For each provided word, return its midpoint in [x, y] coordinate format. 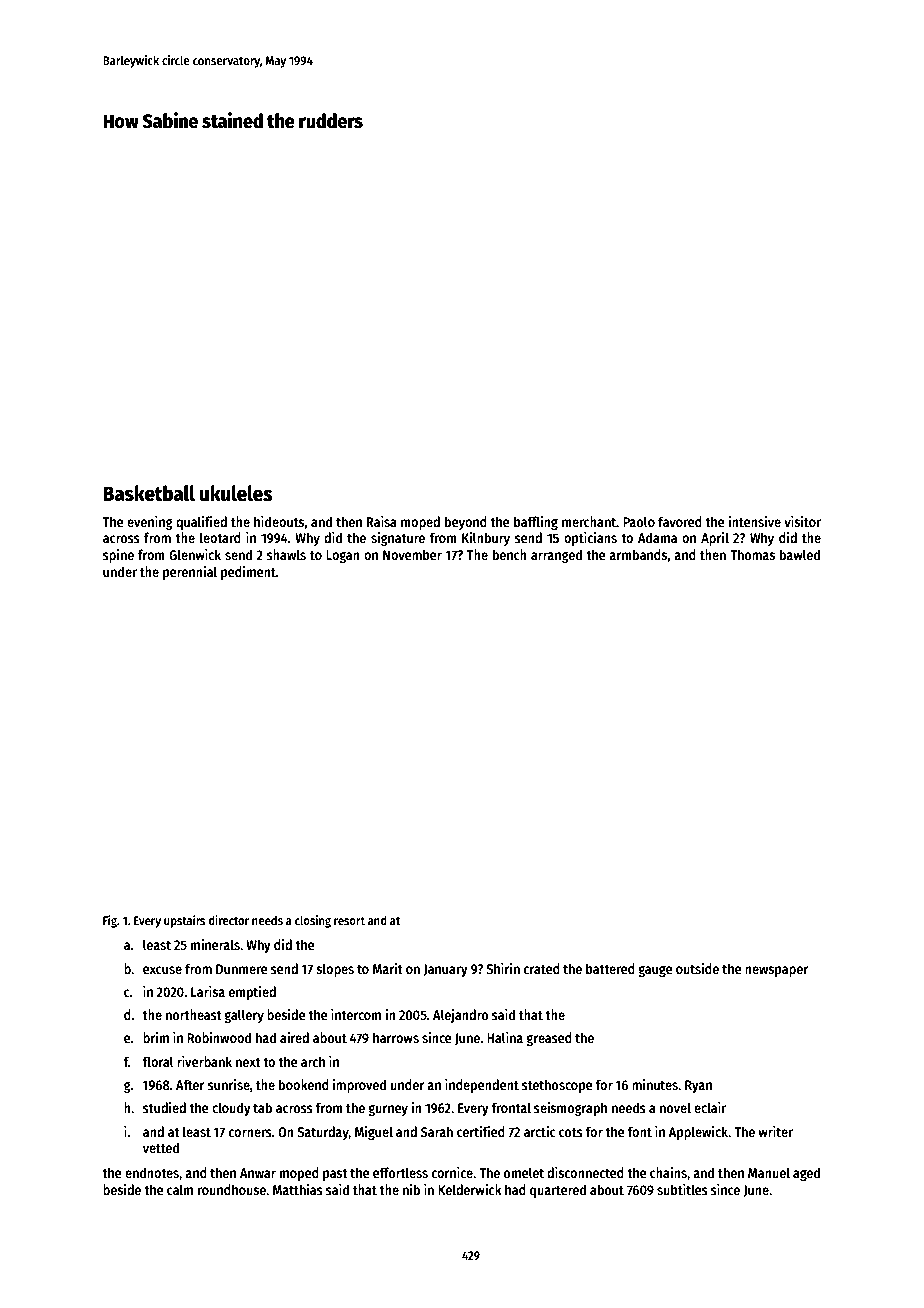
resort [349, 921]
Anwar [258, 1173]
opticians [590, 539]
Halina [505, 1037]
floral [158, 1061]
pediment [248, 573]
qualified [201, 523]
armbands [638, 554]
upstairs [184, 921]
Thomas [752, 554]
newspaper [777, 971]
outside [697, 968]
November [412, 554]
